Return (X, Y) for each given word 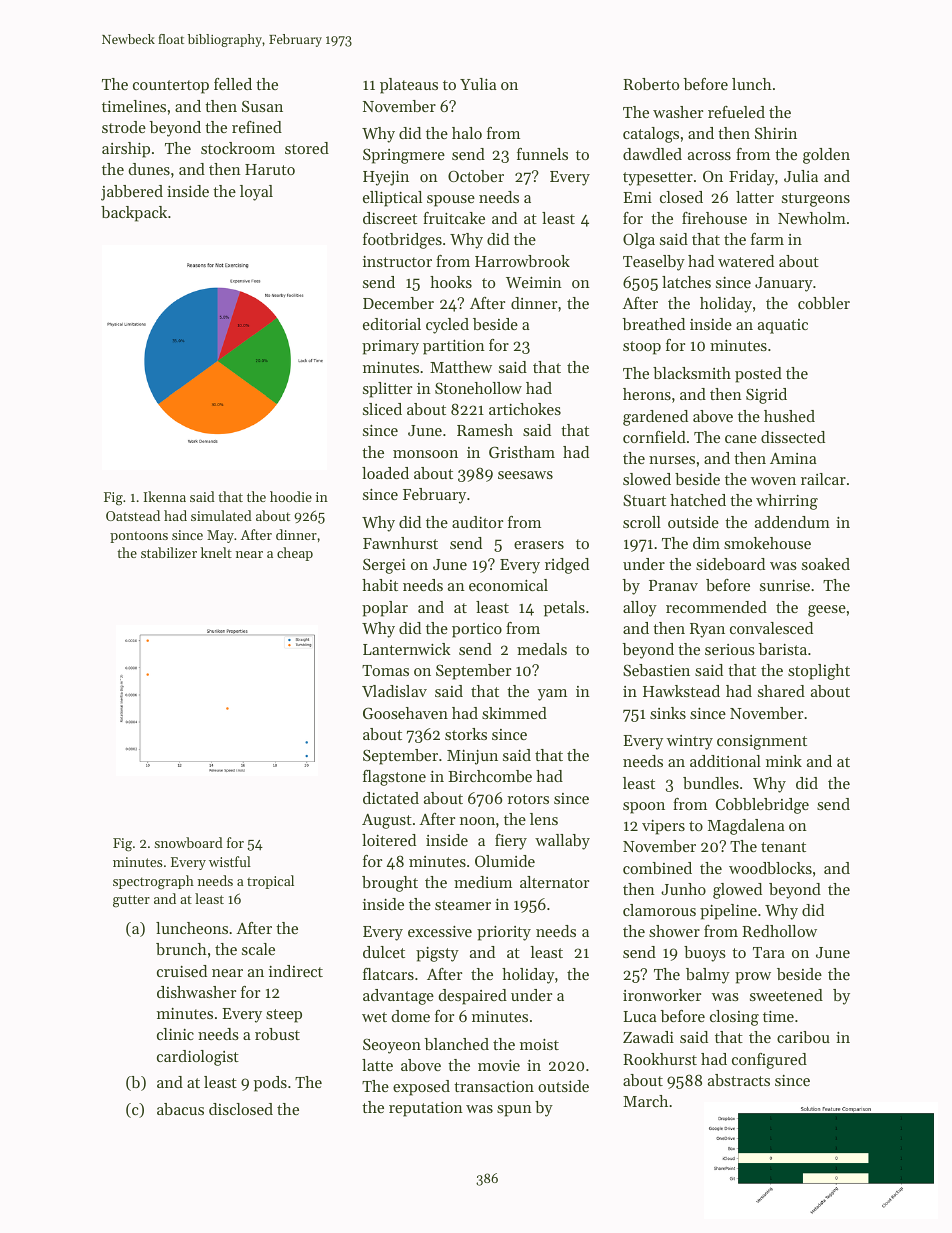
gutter (131, 901)
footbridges (402, 241)
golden (826, 156)
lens (544, 819)
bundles (711, 783)
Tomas (385, 670)
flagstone (394, 778)
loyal (256, 193)
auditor (477, 522)
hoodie (291, 496)
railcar (823, 479)
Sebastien (656, 670)
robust (277, 1034)
